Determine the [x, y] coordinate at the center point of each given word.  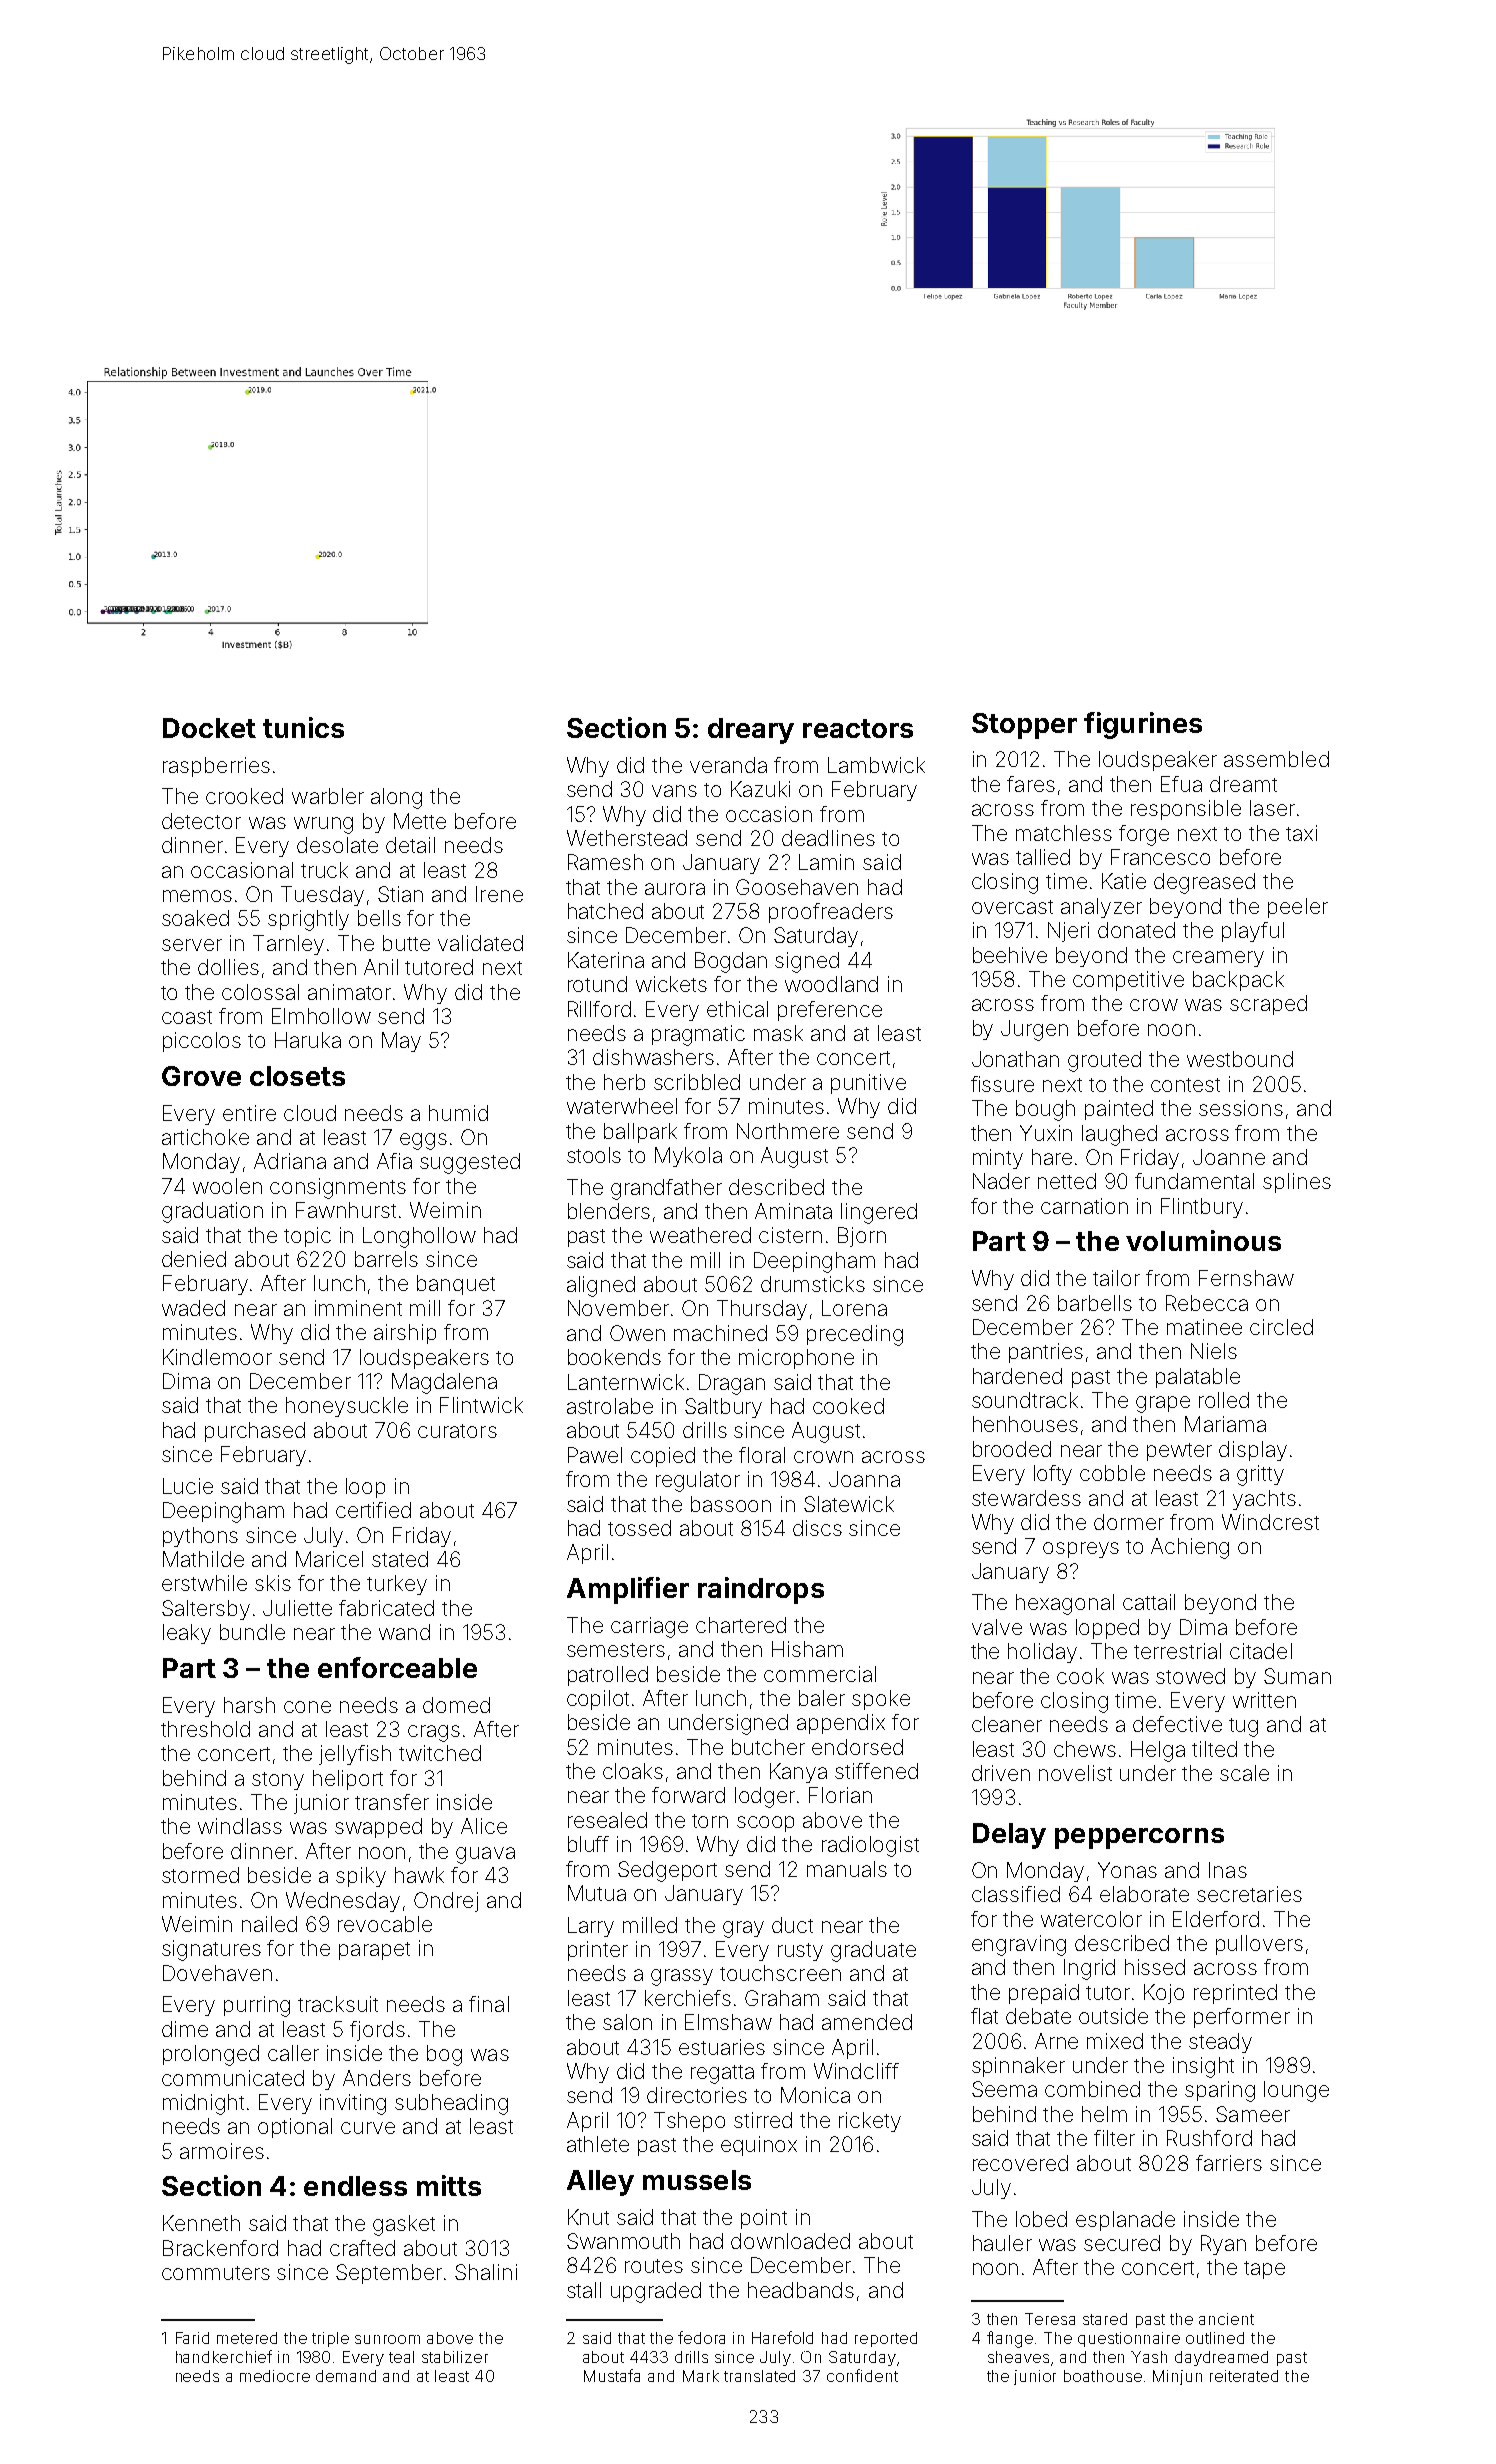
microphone [796, 1359]
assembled [1276, 759]
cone [307, 1707]
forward [688, 1795]
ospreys [1081, 1550]
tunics [303, 727]
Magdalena [444, 1383]
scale [1244, 1773]
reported [886, 2339]
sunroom [387, 2339]
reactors [858, 728]
